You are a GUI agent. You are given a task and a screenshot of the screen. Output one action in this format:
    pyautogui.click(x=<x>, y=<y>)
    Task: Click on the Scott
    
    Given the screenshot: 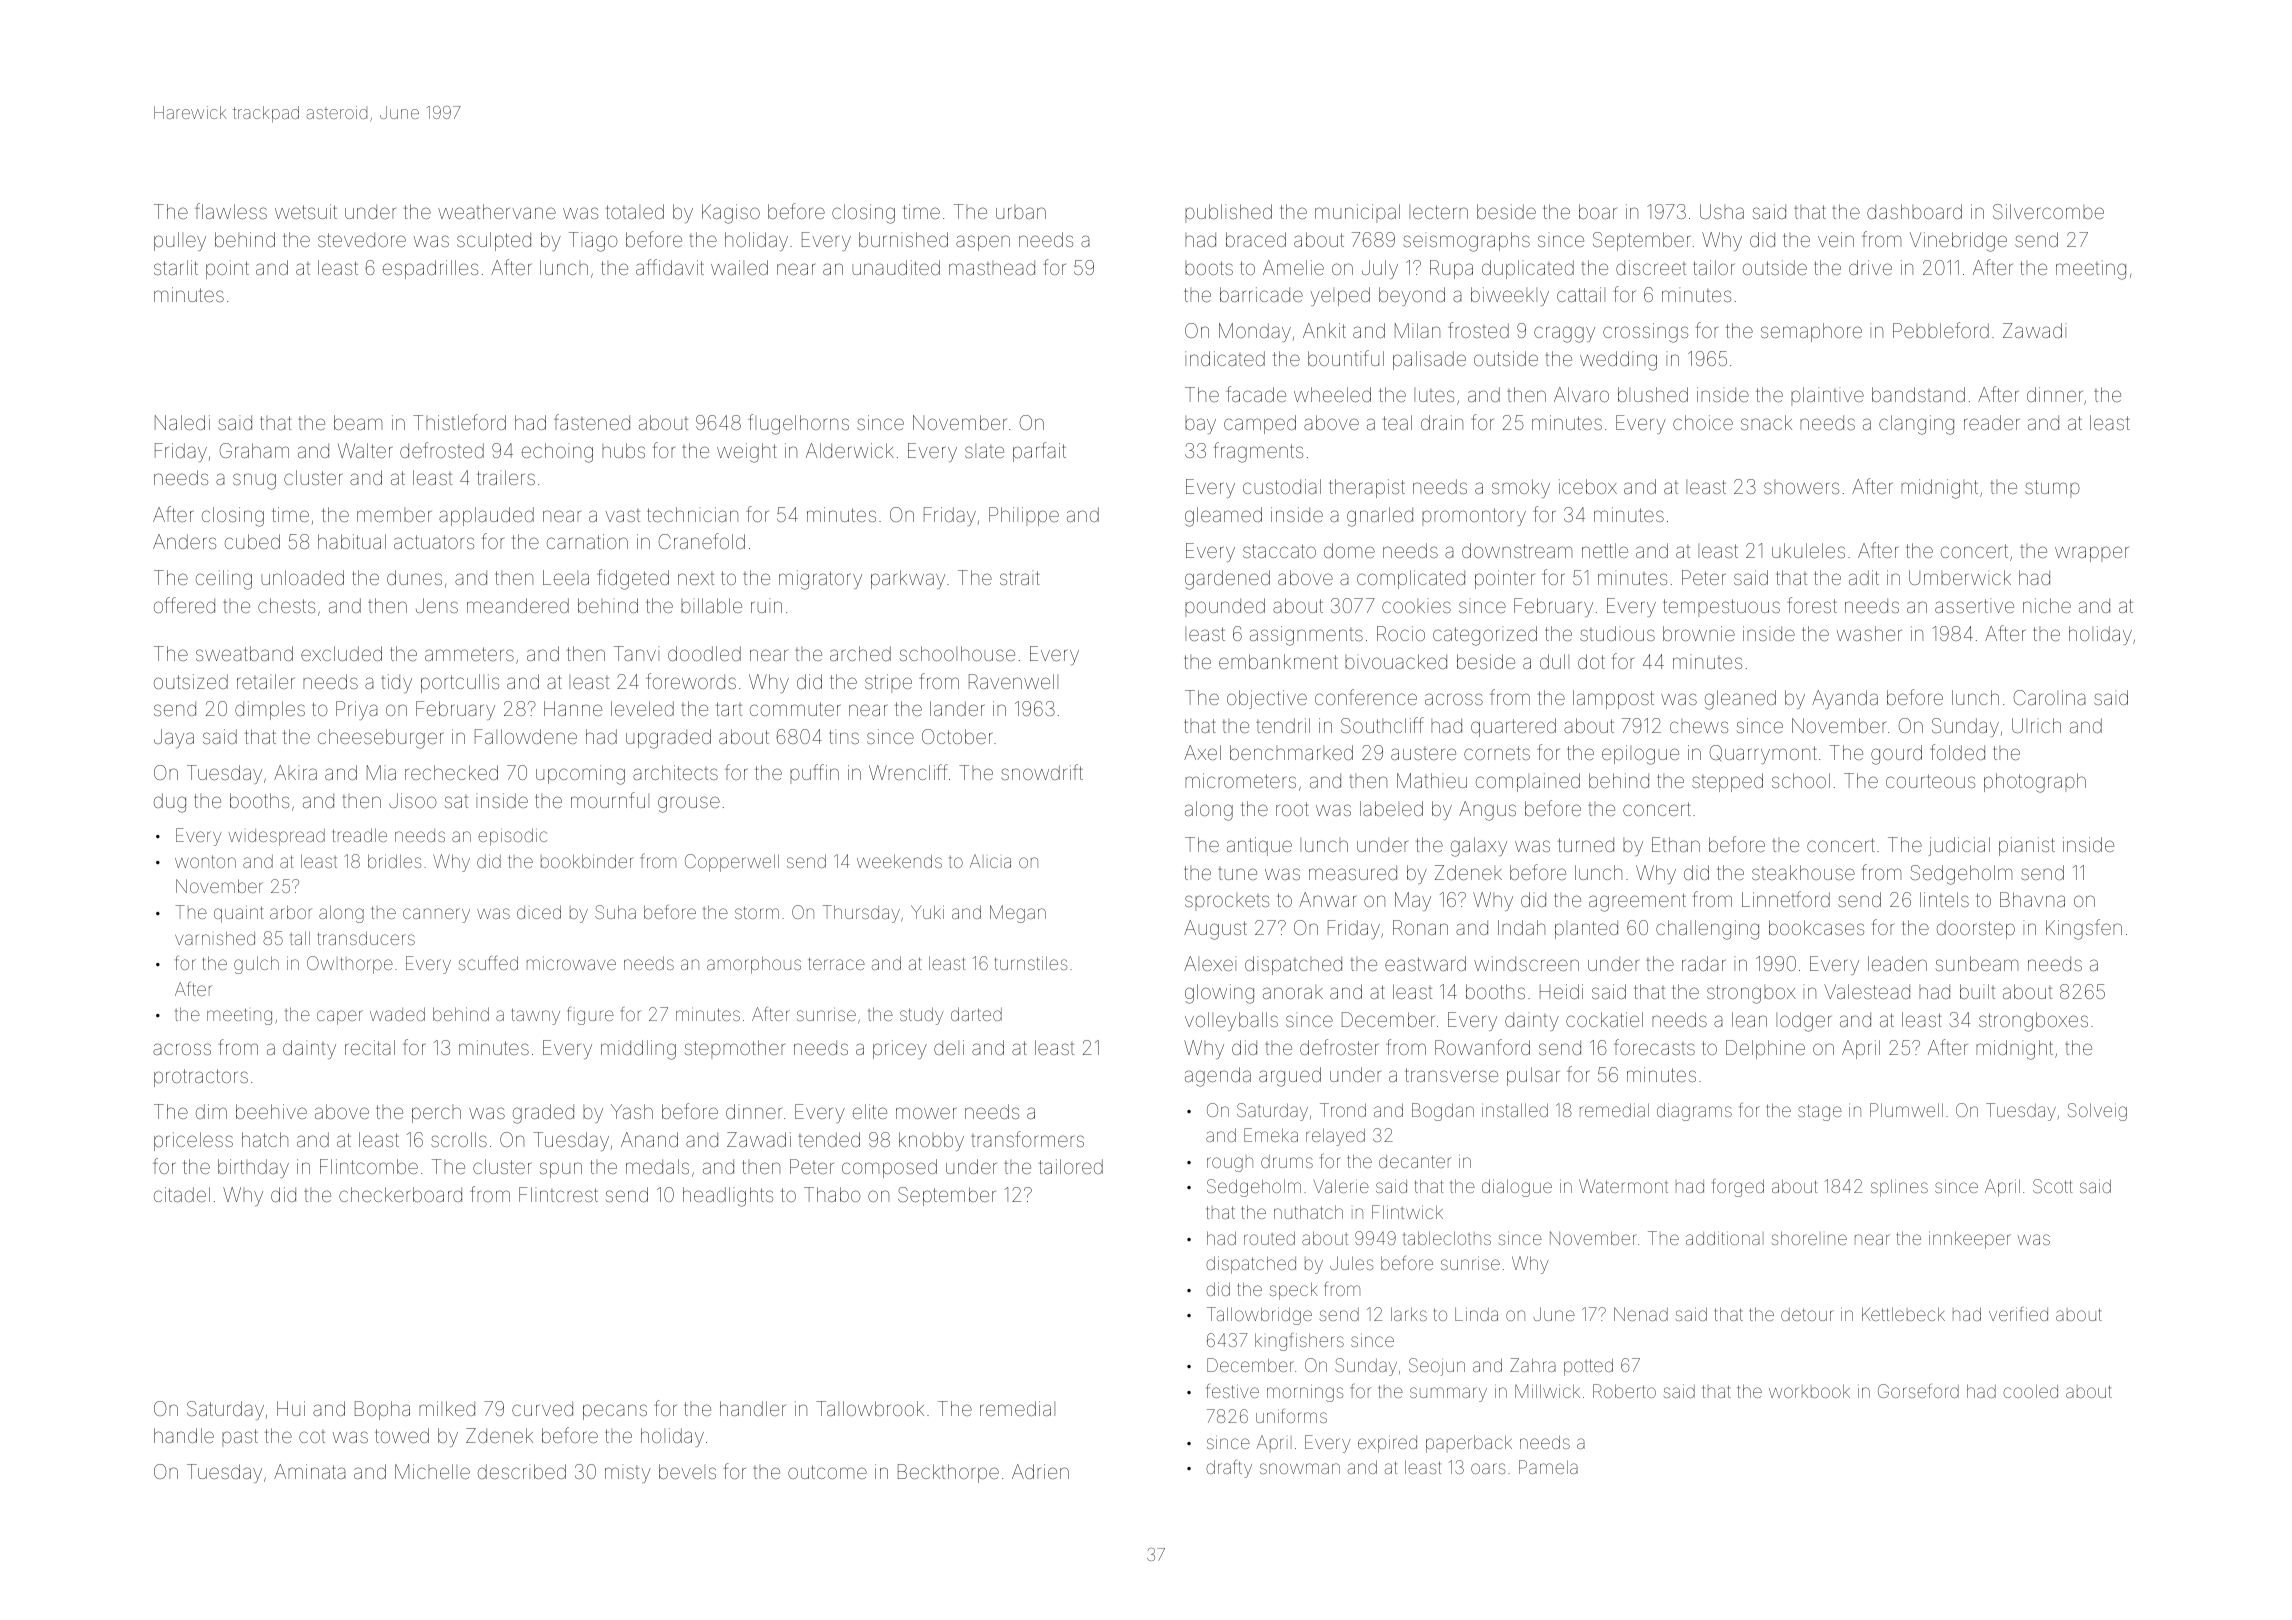 What is the action you would take?
    pyautogui.click(x=2052, y=1186)
